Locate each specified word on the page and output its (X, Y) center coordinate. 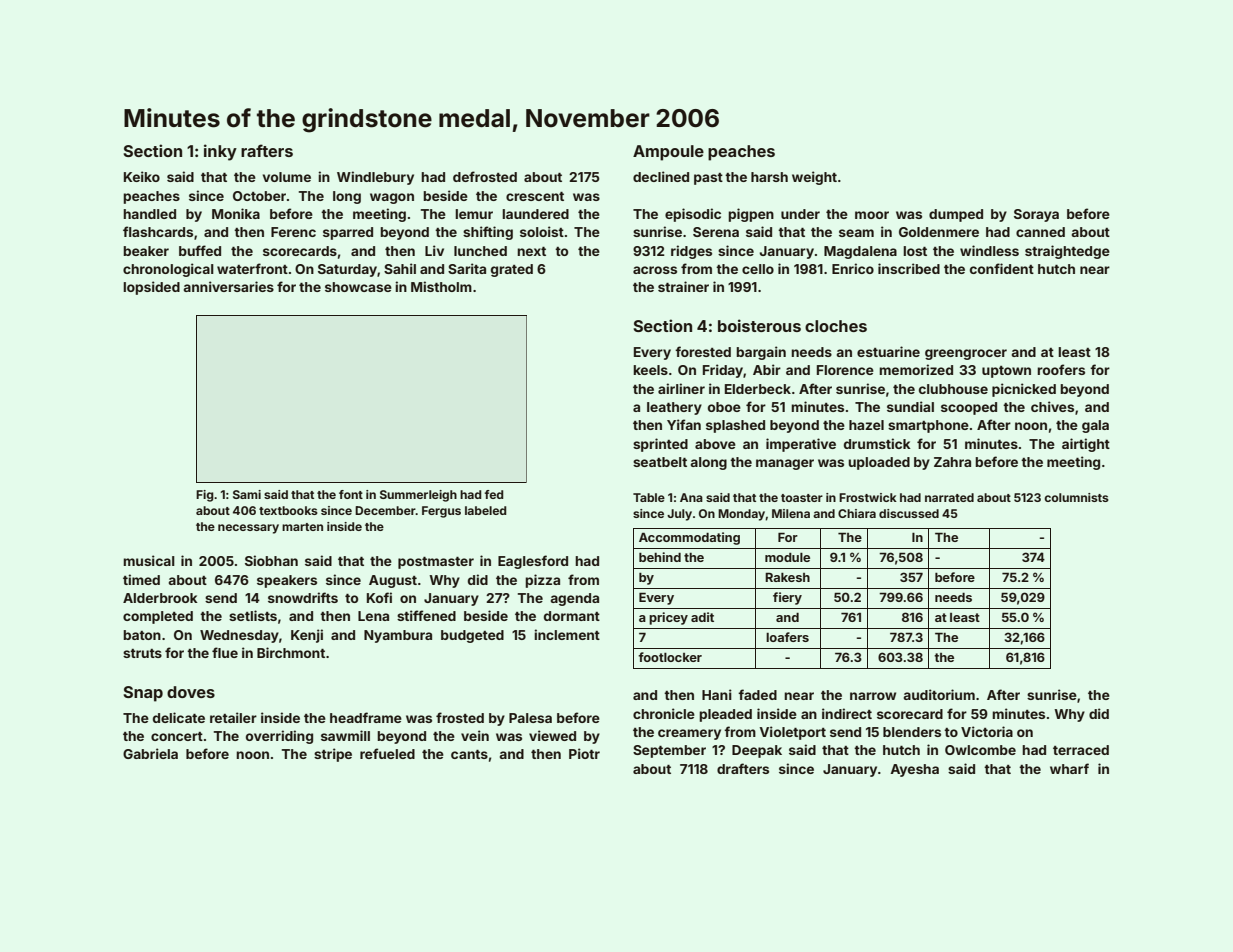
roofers (1061, 369)
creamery (689, 734)
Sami (247, 494)
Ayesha (914, 770)
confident (1002, 268)
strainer (683, 286)
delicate (179, 717)
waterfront (252, 268)
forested (703, 351)
